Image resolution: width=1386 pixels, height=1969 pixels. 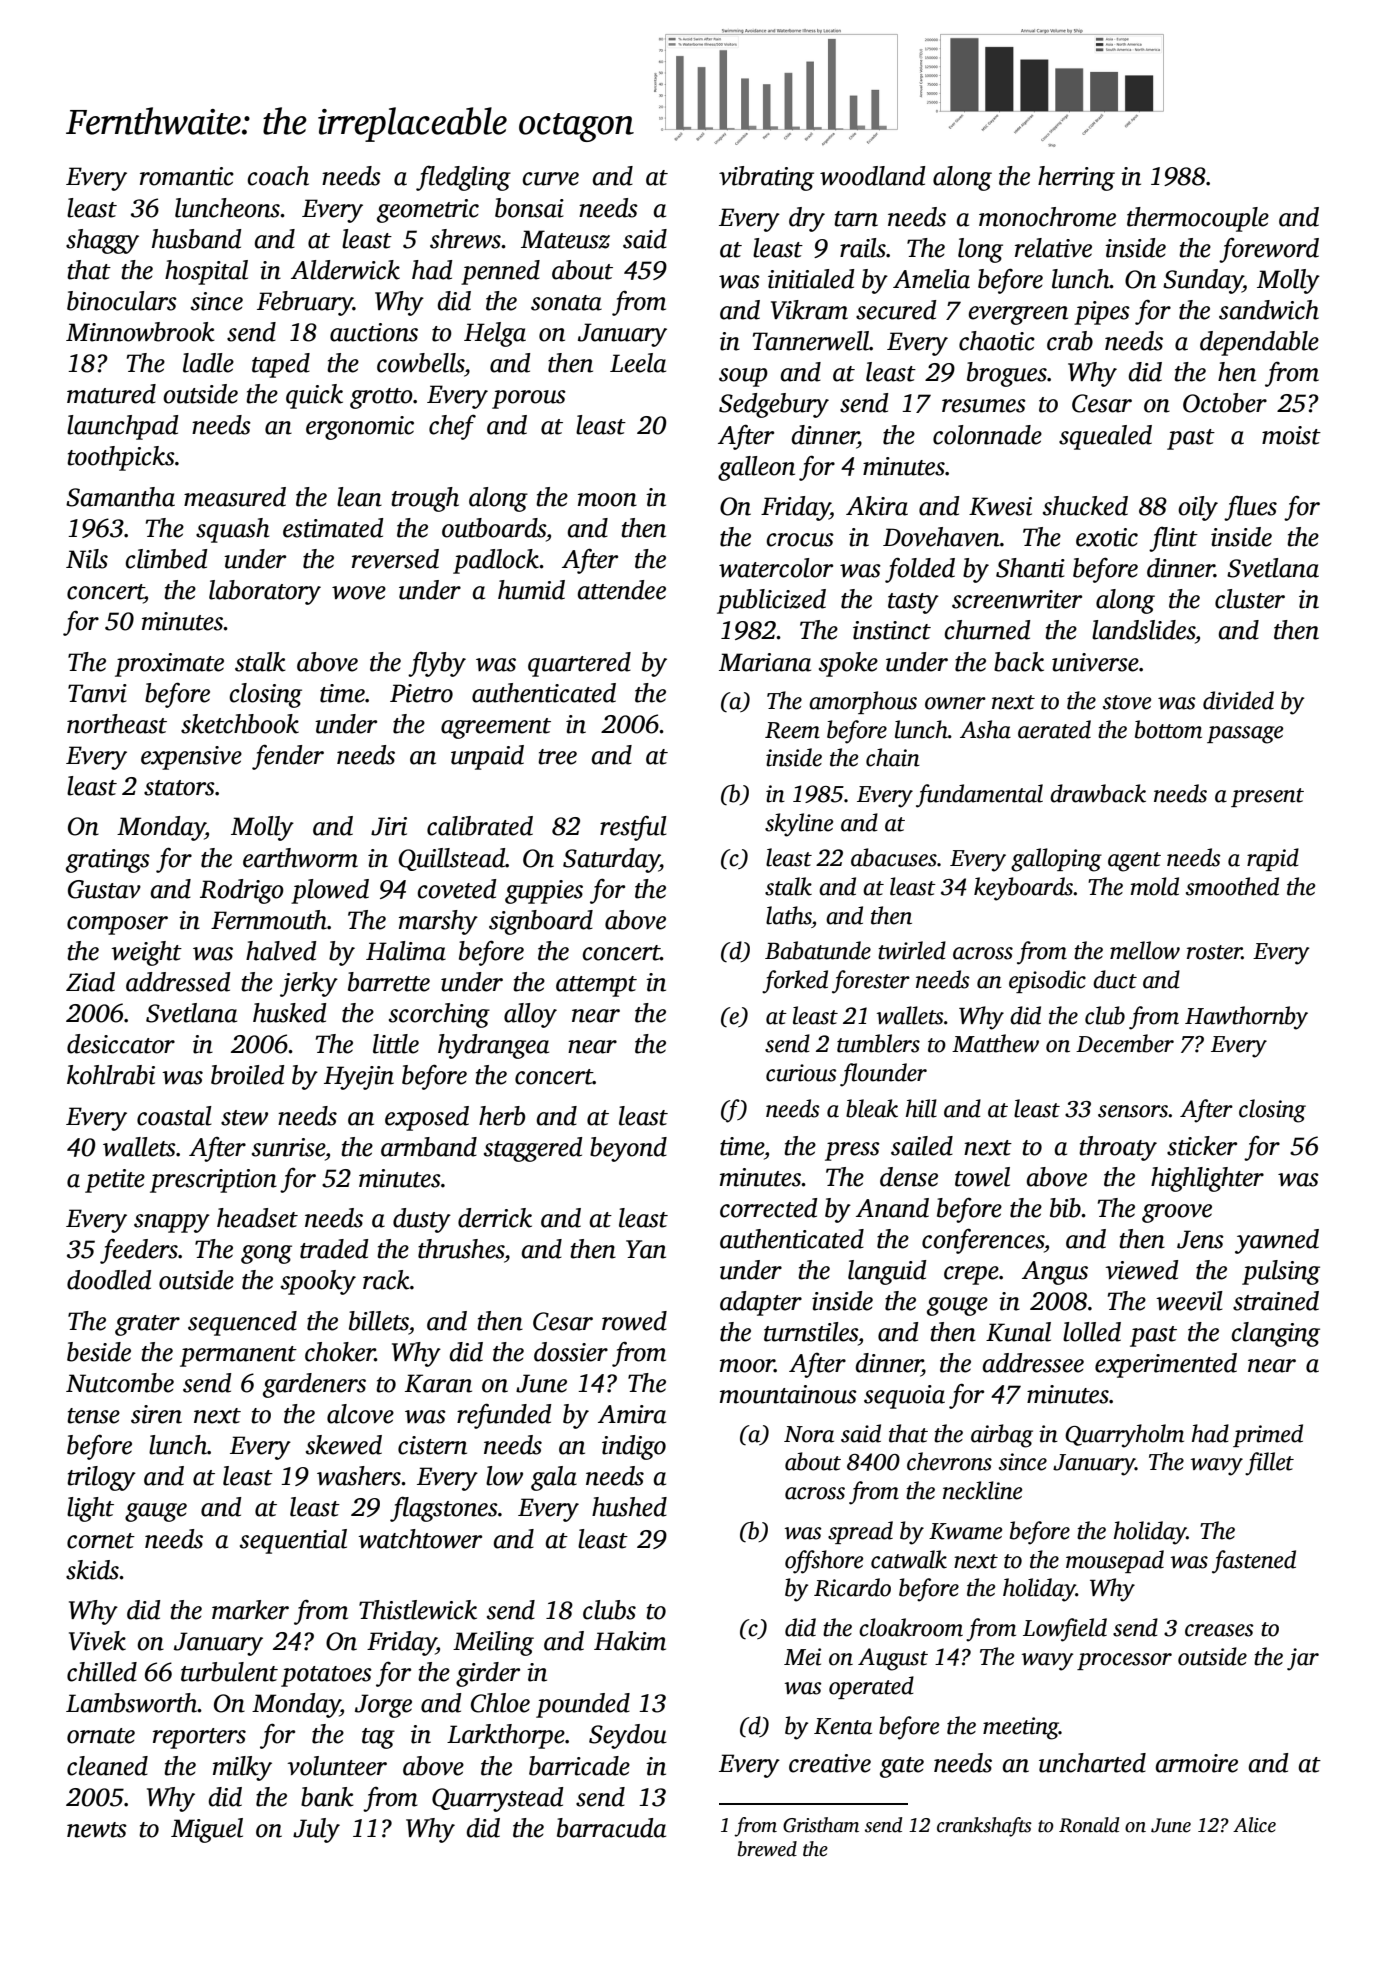 What do you see at coordinates (102, 241) in the screenshot?
I see `shaggy` at bounding box center [102, 241].
